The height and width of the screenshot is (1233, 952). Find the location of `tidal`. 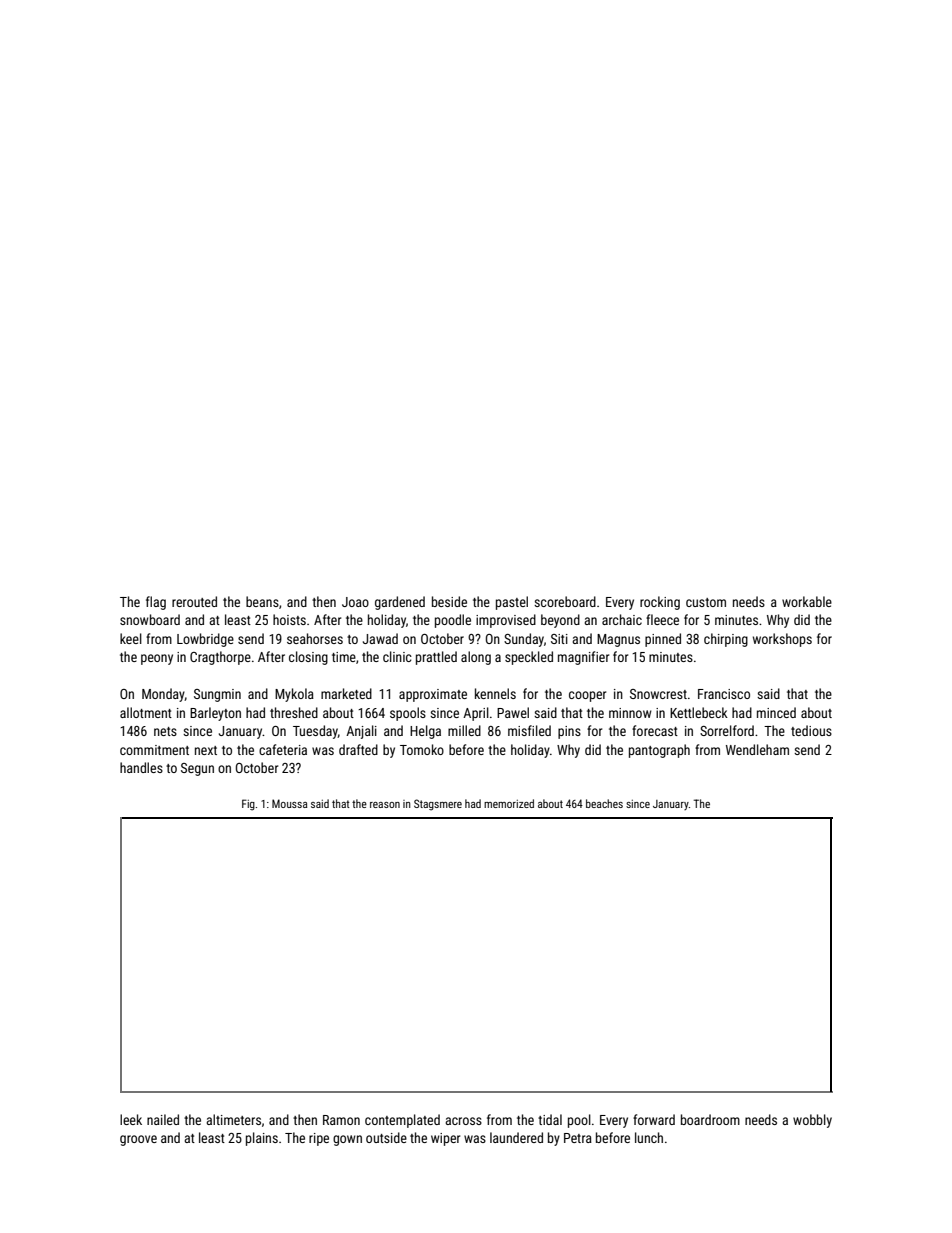

tidal is located at coordinates (550, 1119).
